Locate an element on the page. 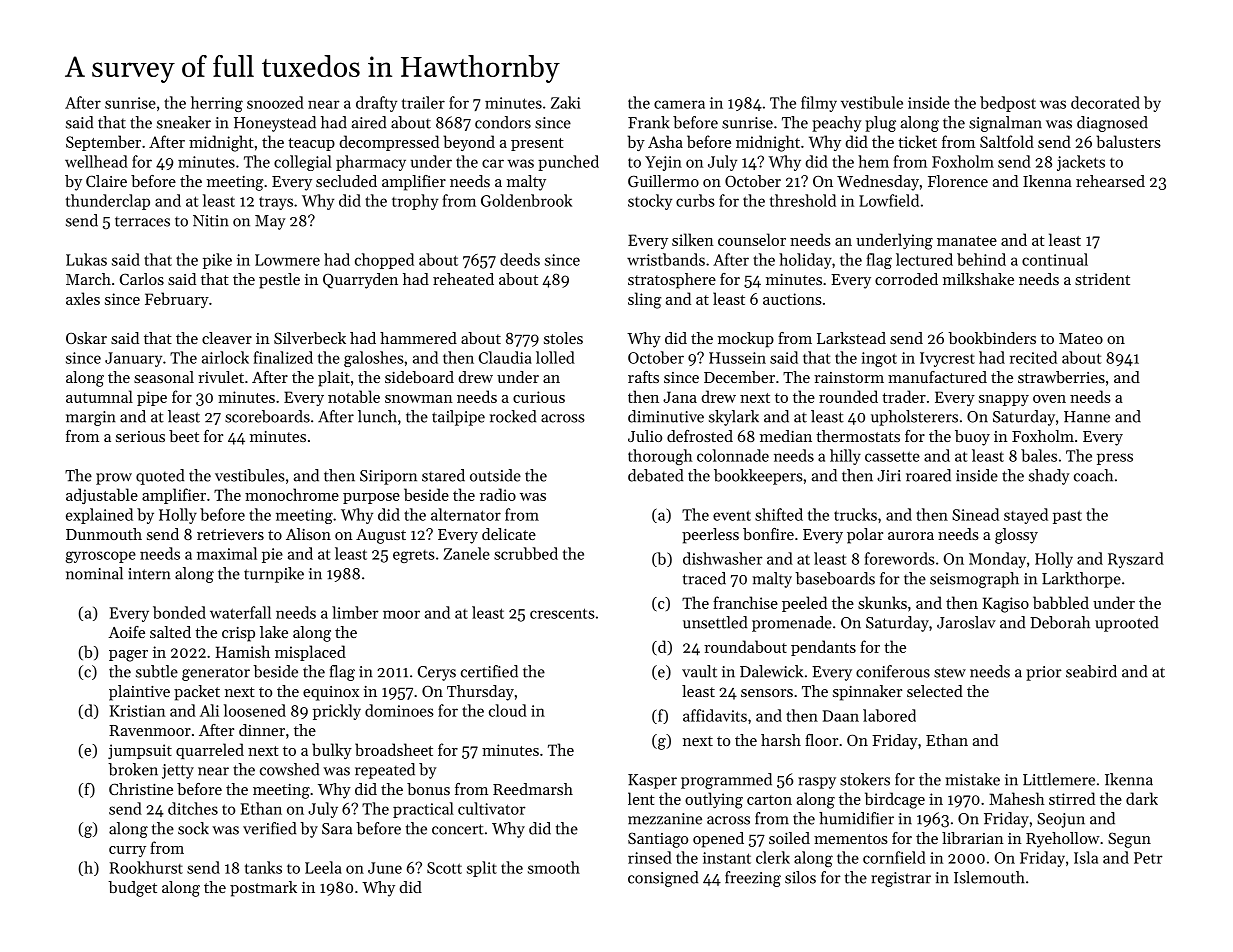  verified is located at coordinates (269, 828).
